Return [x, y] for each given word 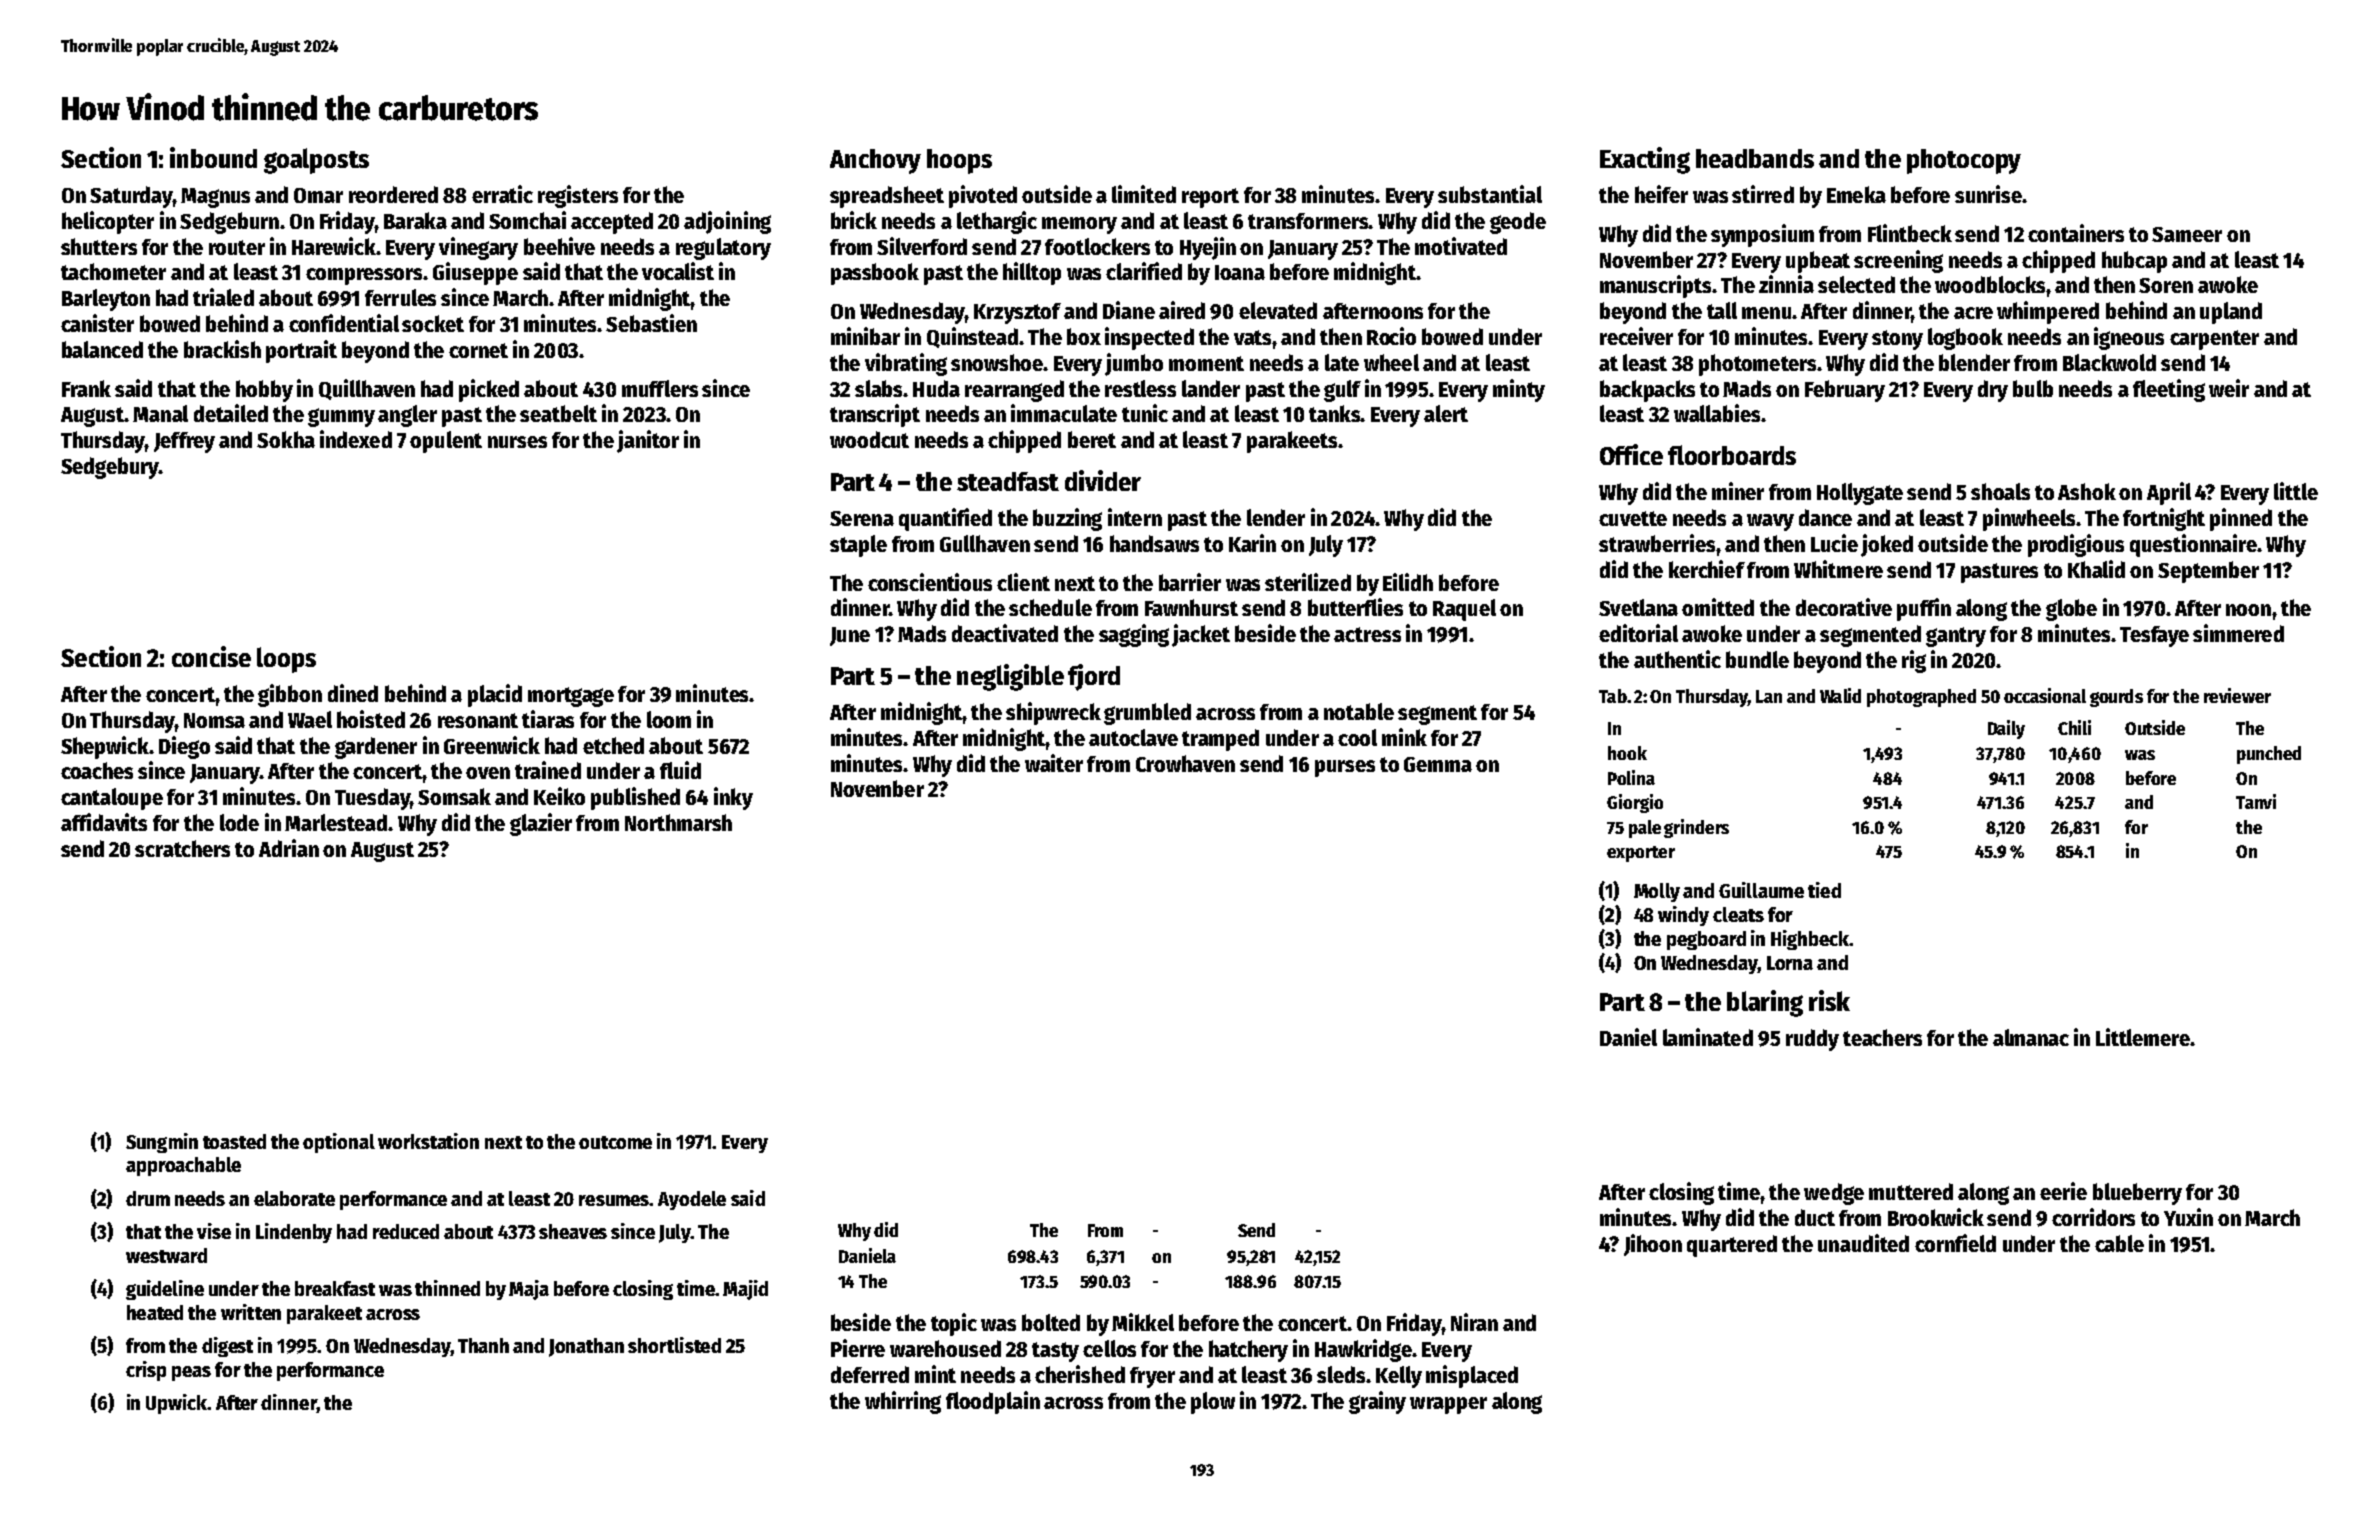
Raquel [1464, 610]
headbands [1755, 158]
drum [148, 1198]
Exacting [1645, 160]
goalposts [316, 161]
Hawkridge [1363, 1350]
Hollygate [1860, 494]
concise [211, 656]
